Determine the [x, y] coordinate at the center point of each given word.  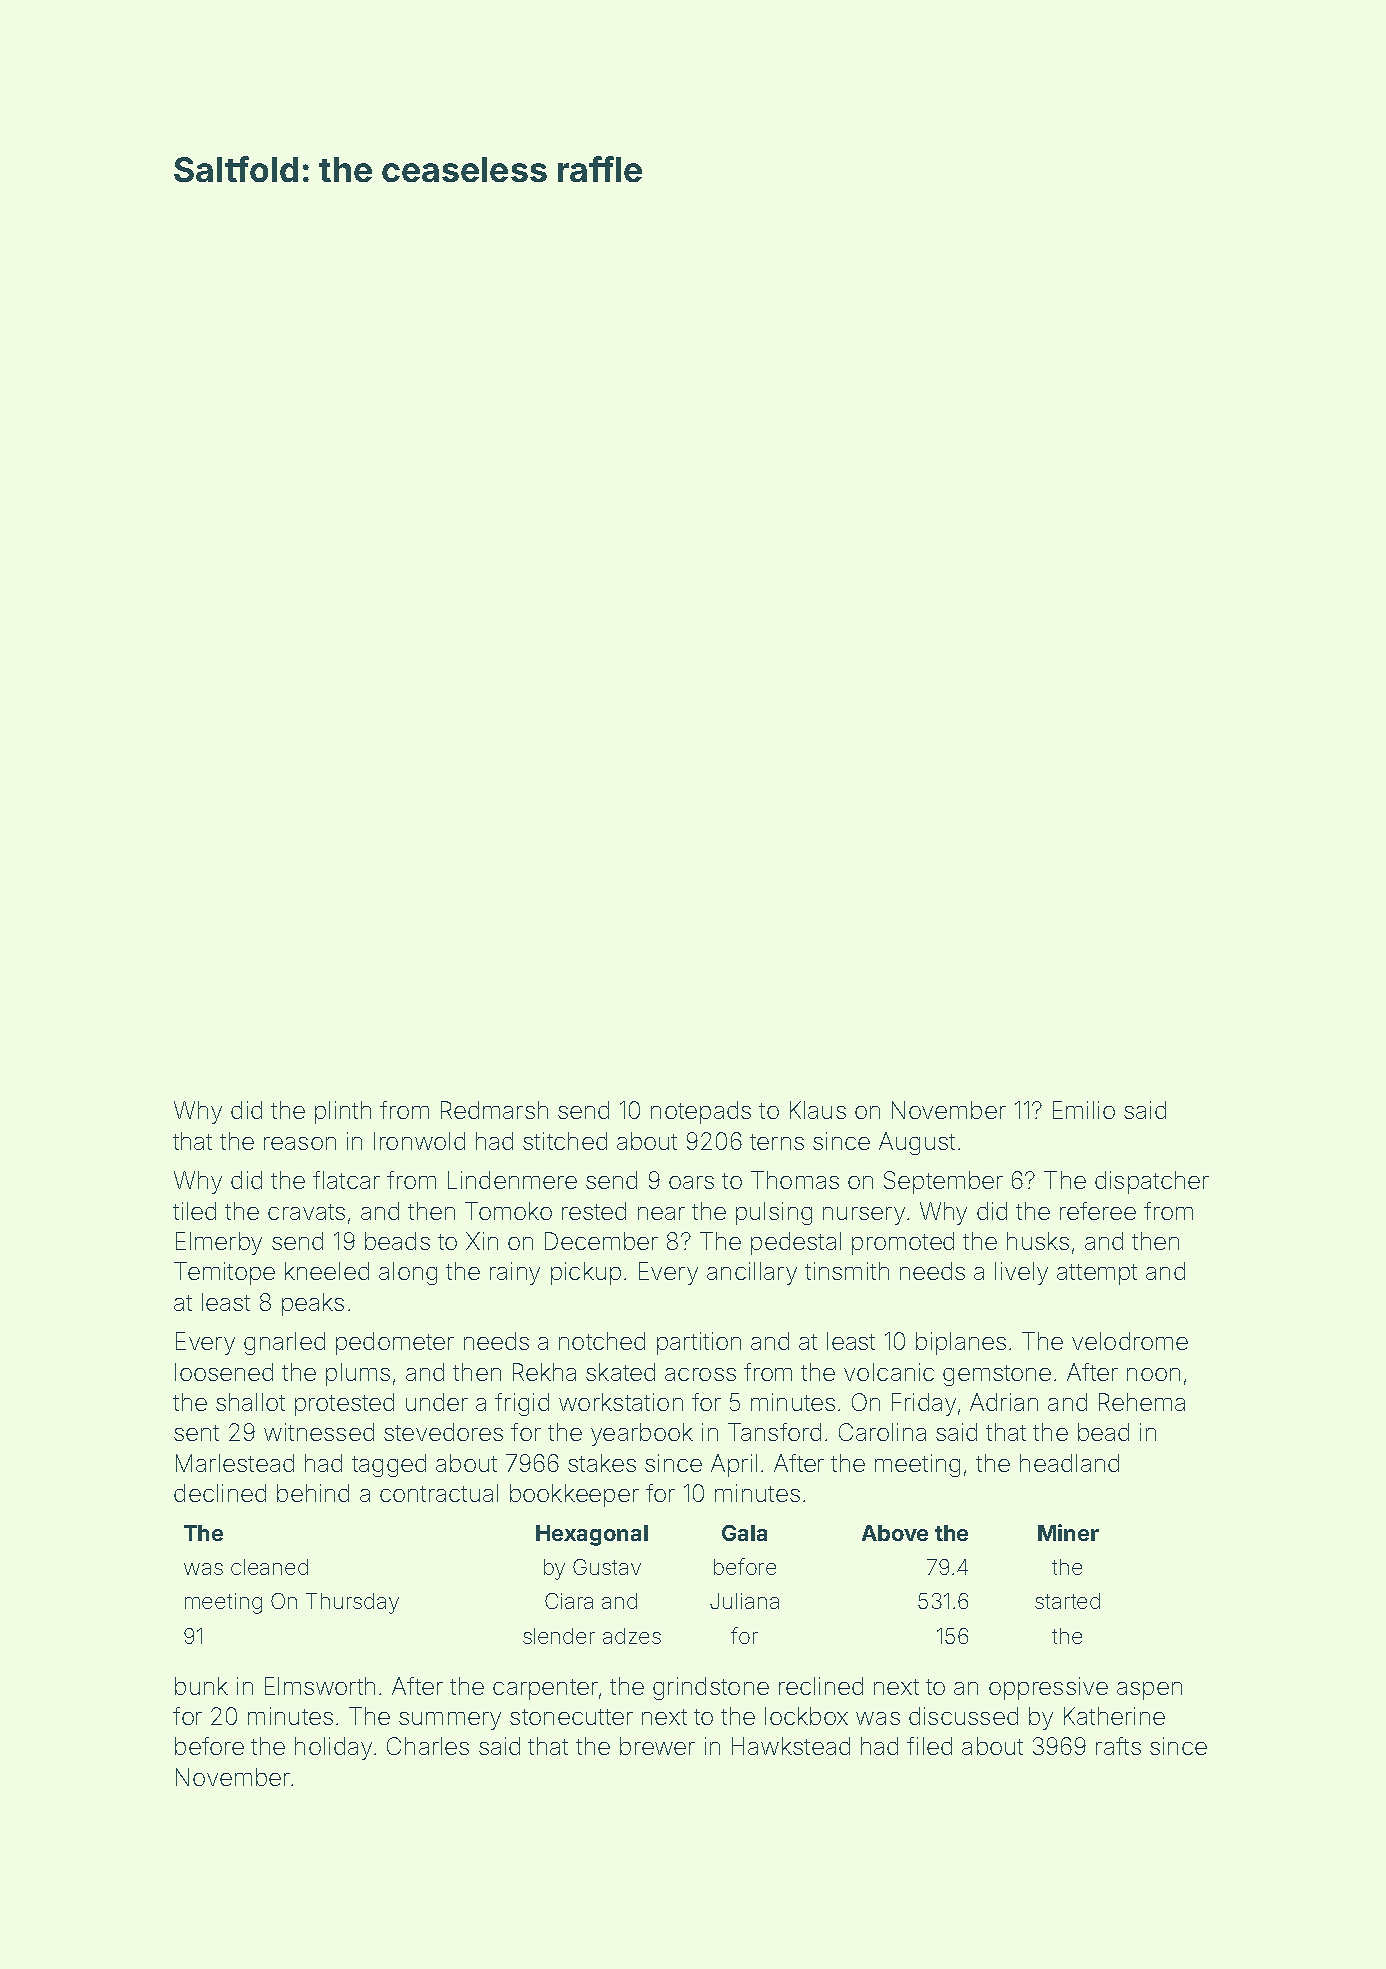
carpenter [545, 1689]
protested [344, 1404]
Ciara [569, 1601]
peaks [313, 1304]
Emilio [1084, 1110]
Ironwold [419, 1141]
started [1067, 1601]
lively [1021, 1273]
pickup [586, 1273]
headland [1069, 1463]
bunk [201, 1686]
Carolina [882, 1432]
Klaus [818, 1110]
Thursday [352, 1603]
